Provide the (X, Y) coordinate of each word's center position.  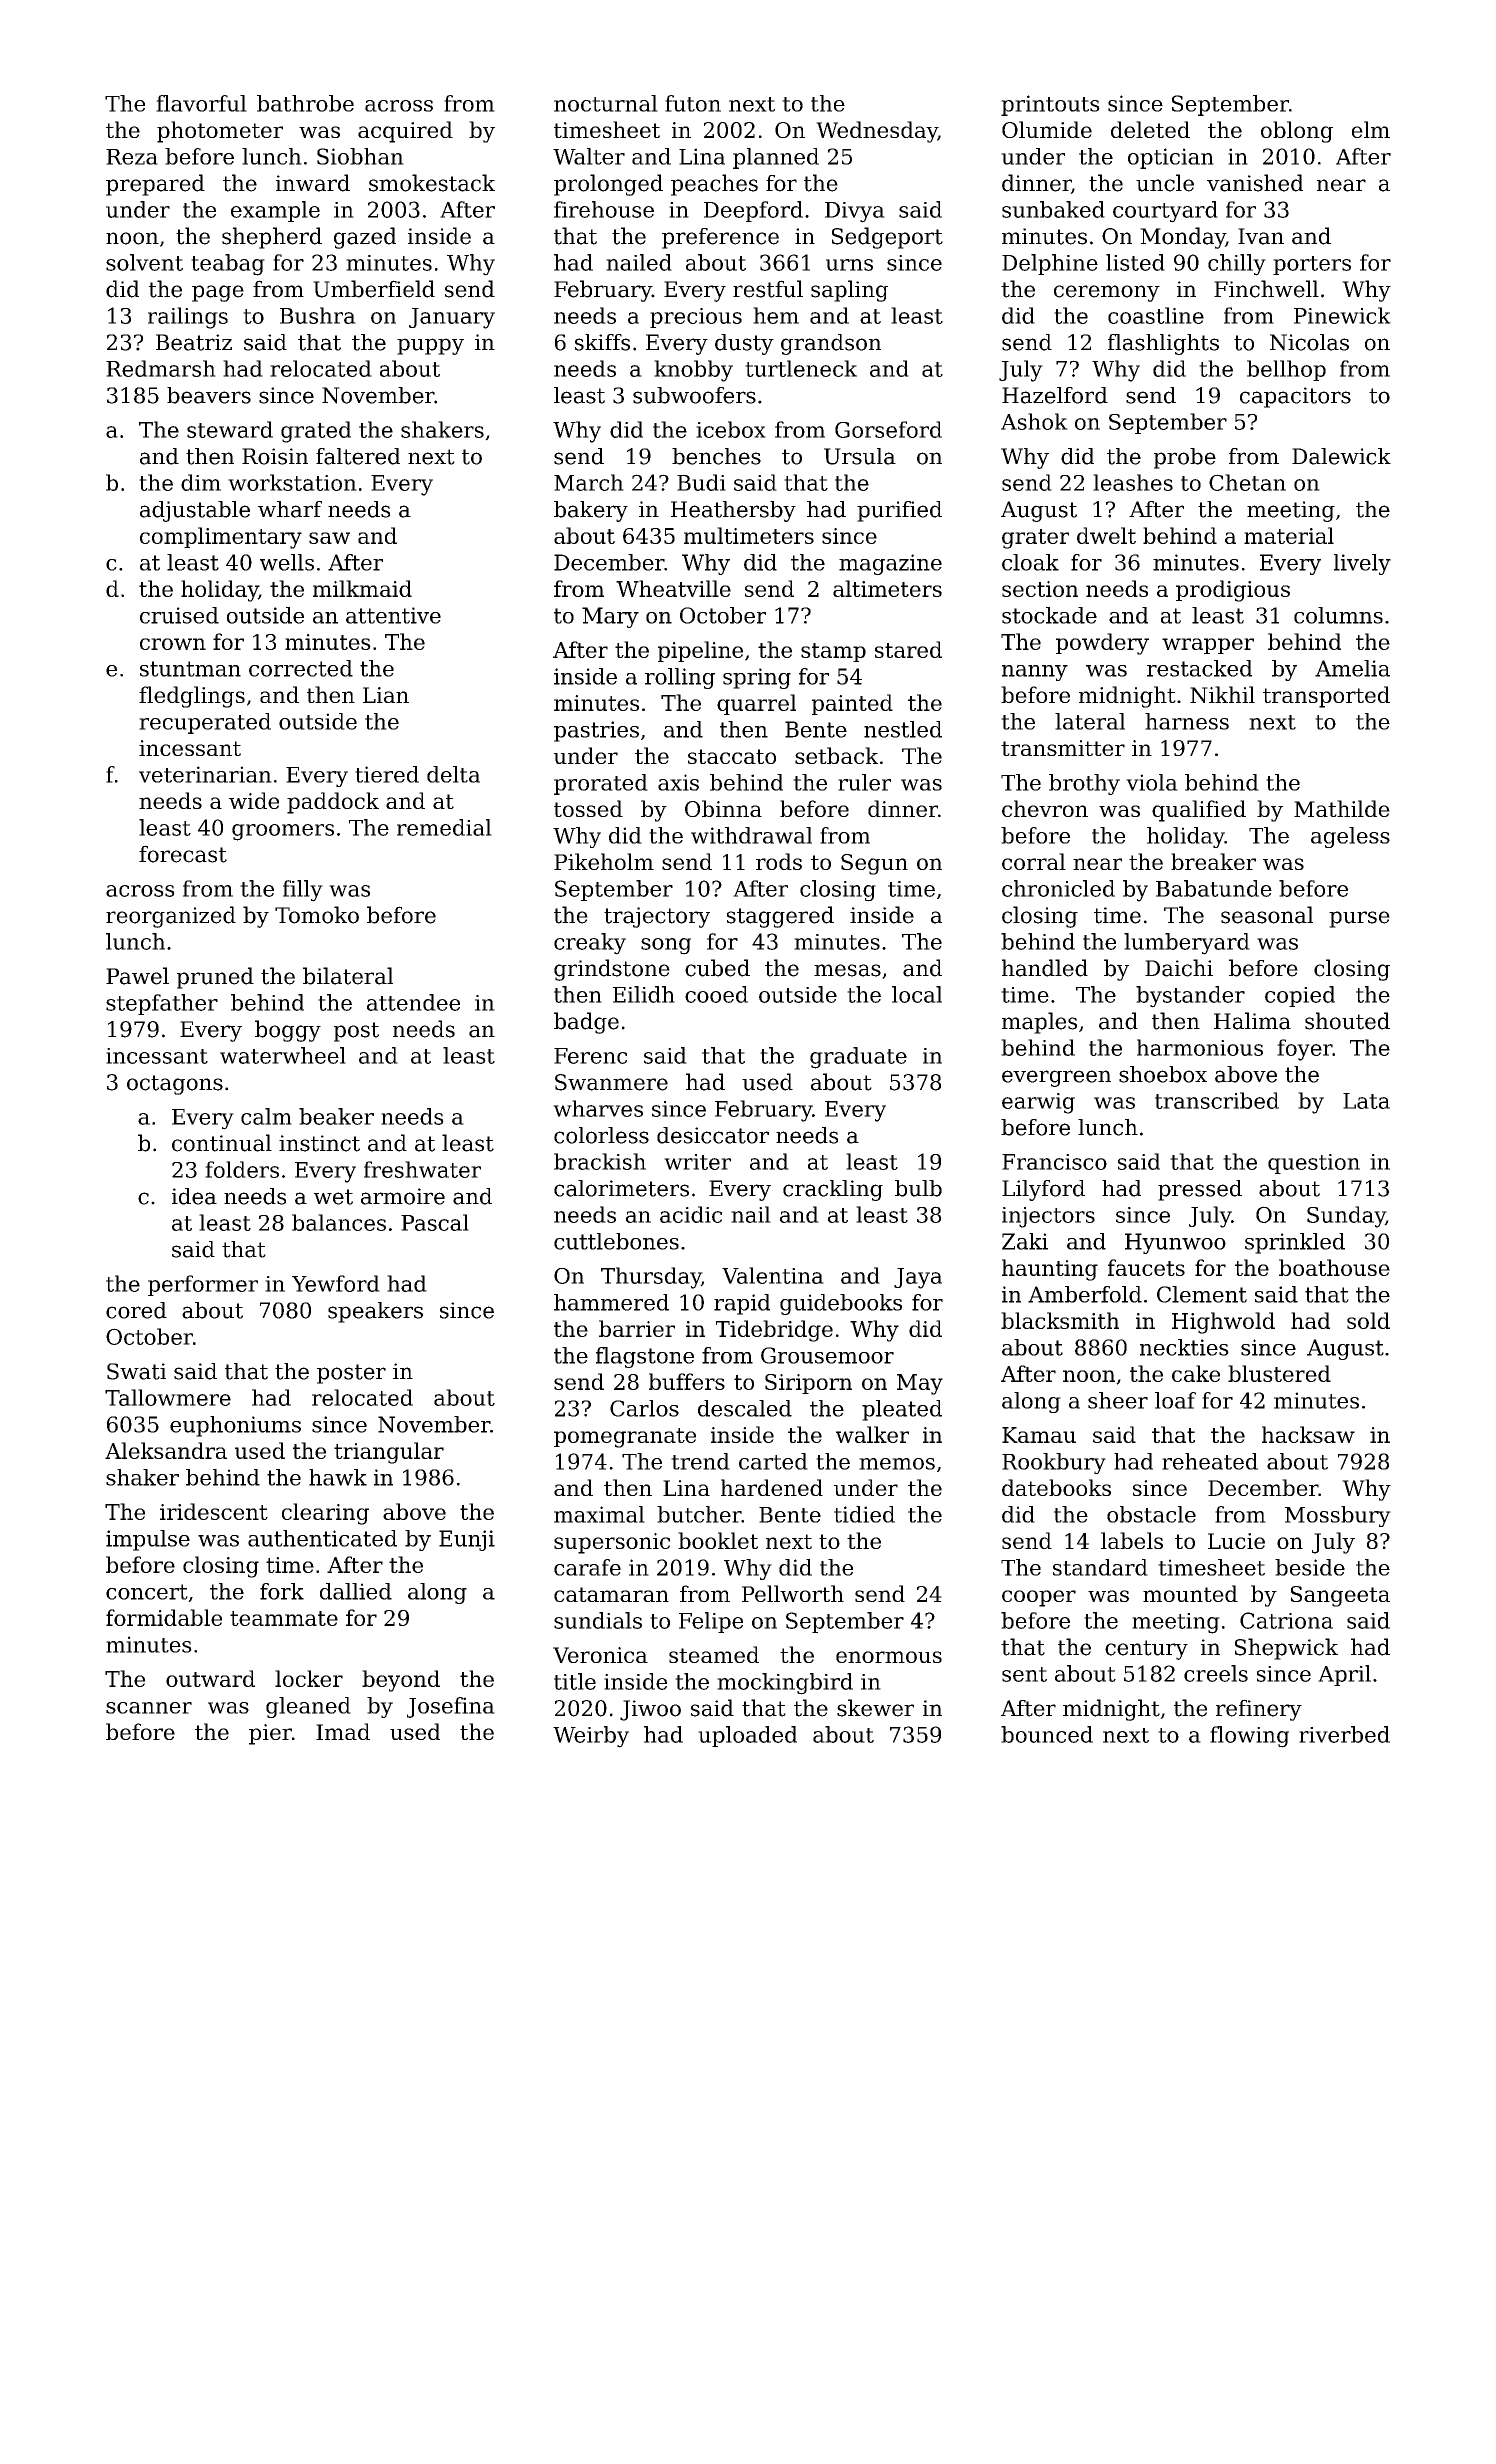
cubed (717, 968)
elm (1371, 129)
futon (693, 103)
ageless (1350, 837)
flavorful (201, 103)
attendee (413, 1002)
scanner (149, 1708)
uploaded (747, 1736)
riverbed (1344, 1734)
